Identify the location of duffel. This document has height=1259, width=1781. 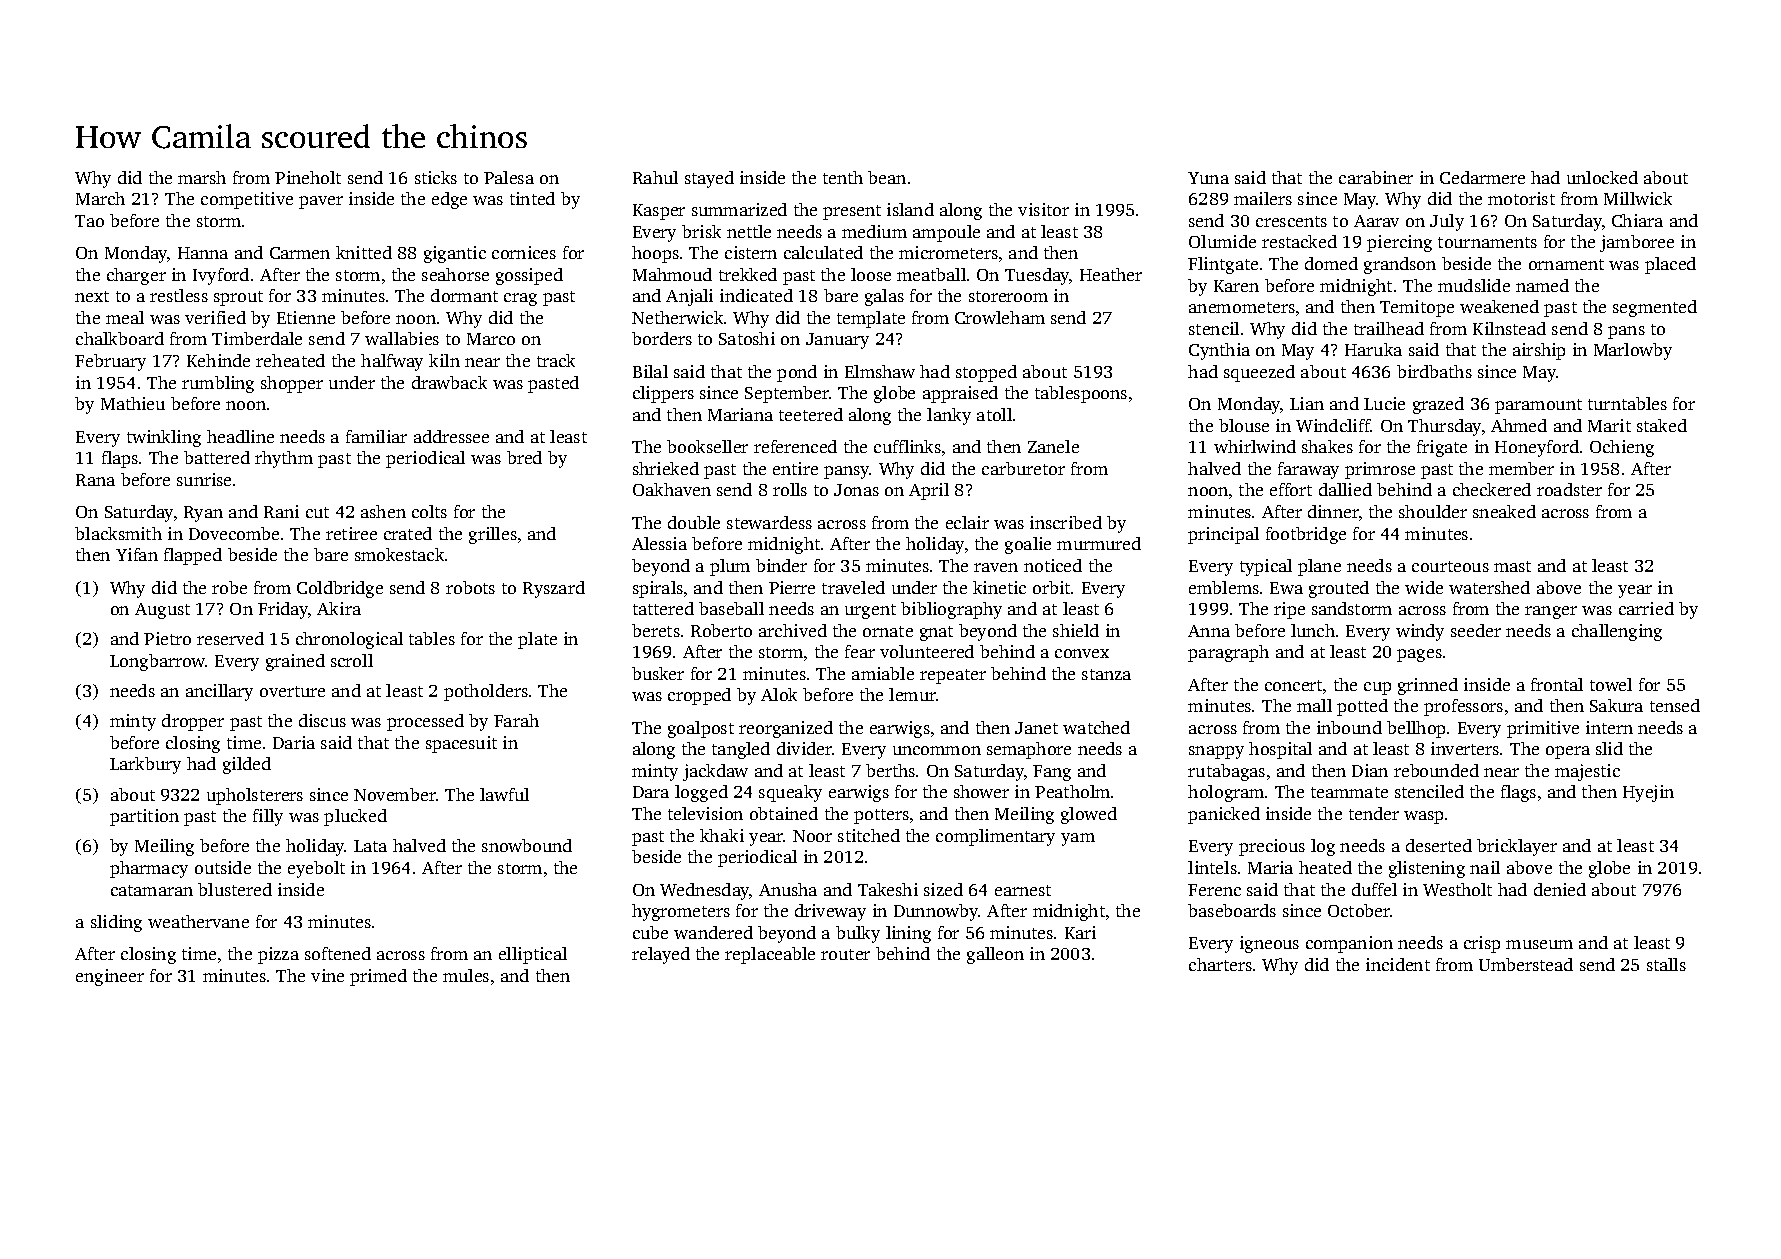
(1374, 889).
